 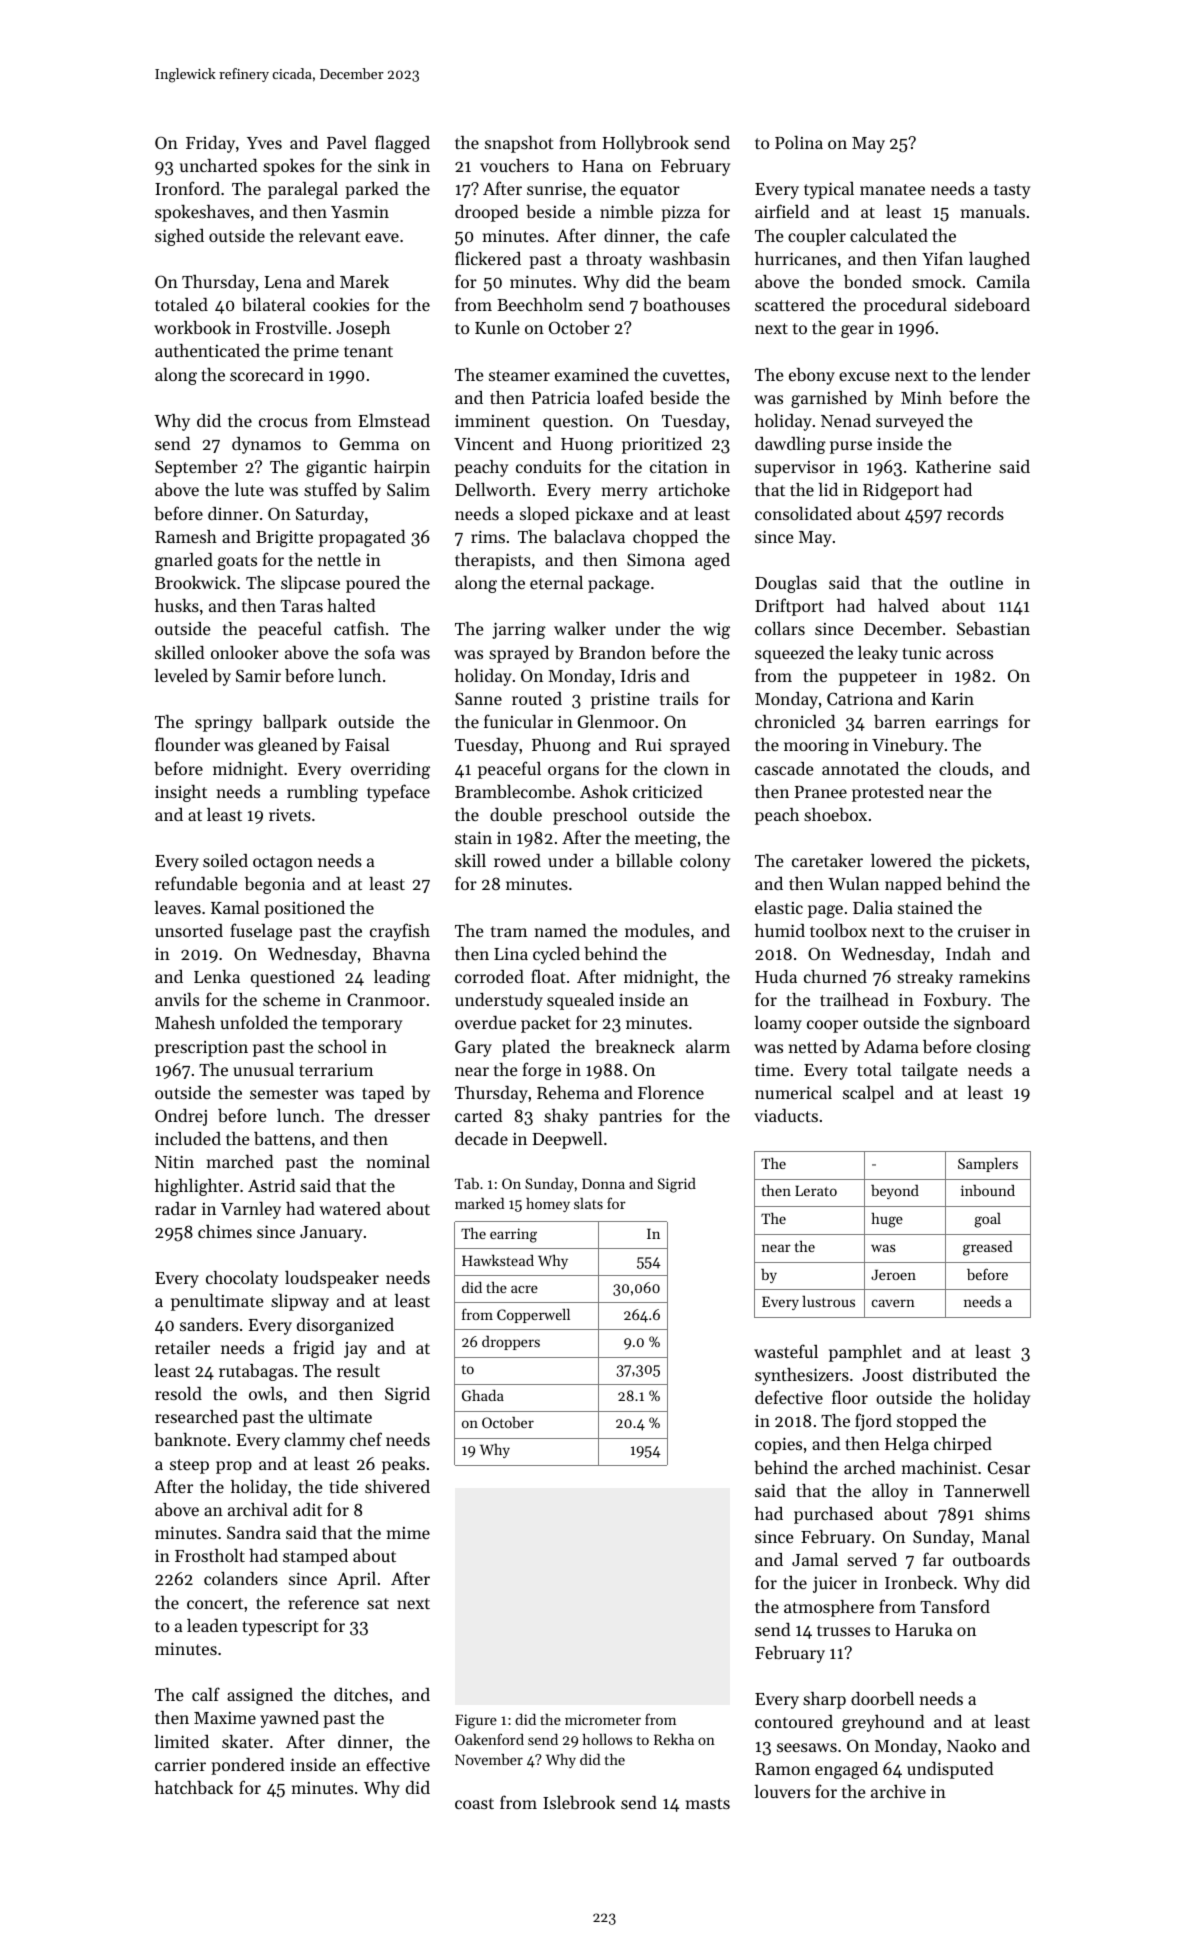 I want to click on airfield, so click(x=782, y=211).
